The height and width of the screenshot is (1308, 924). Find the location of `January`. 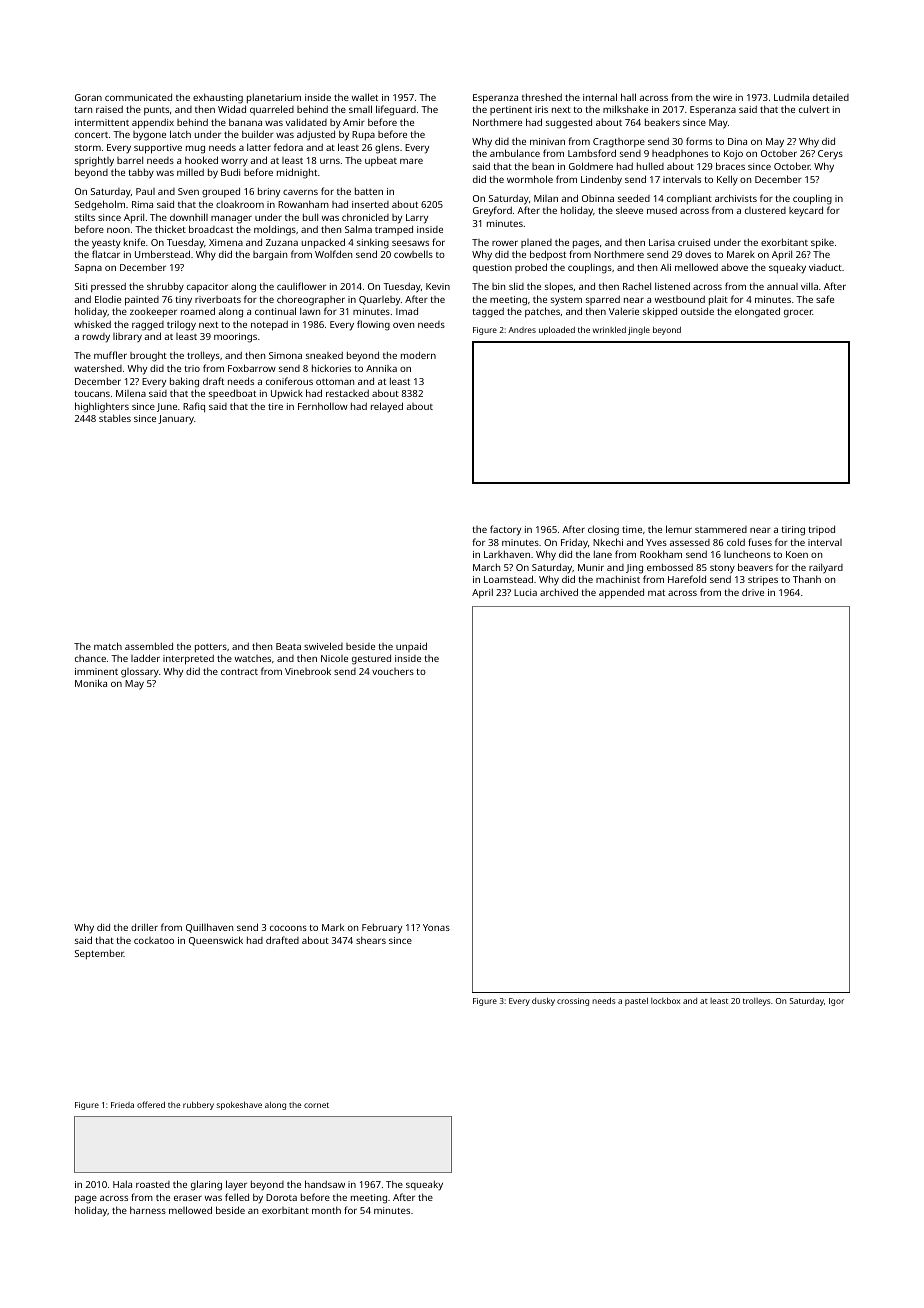

January is located at coordinates (176, 420).
